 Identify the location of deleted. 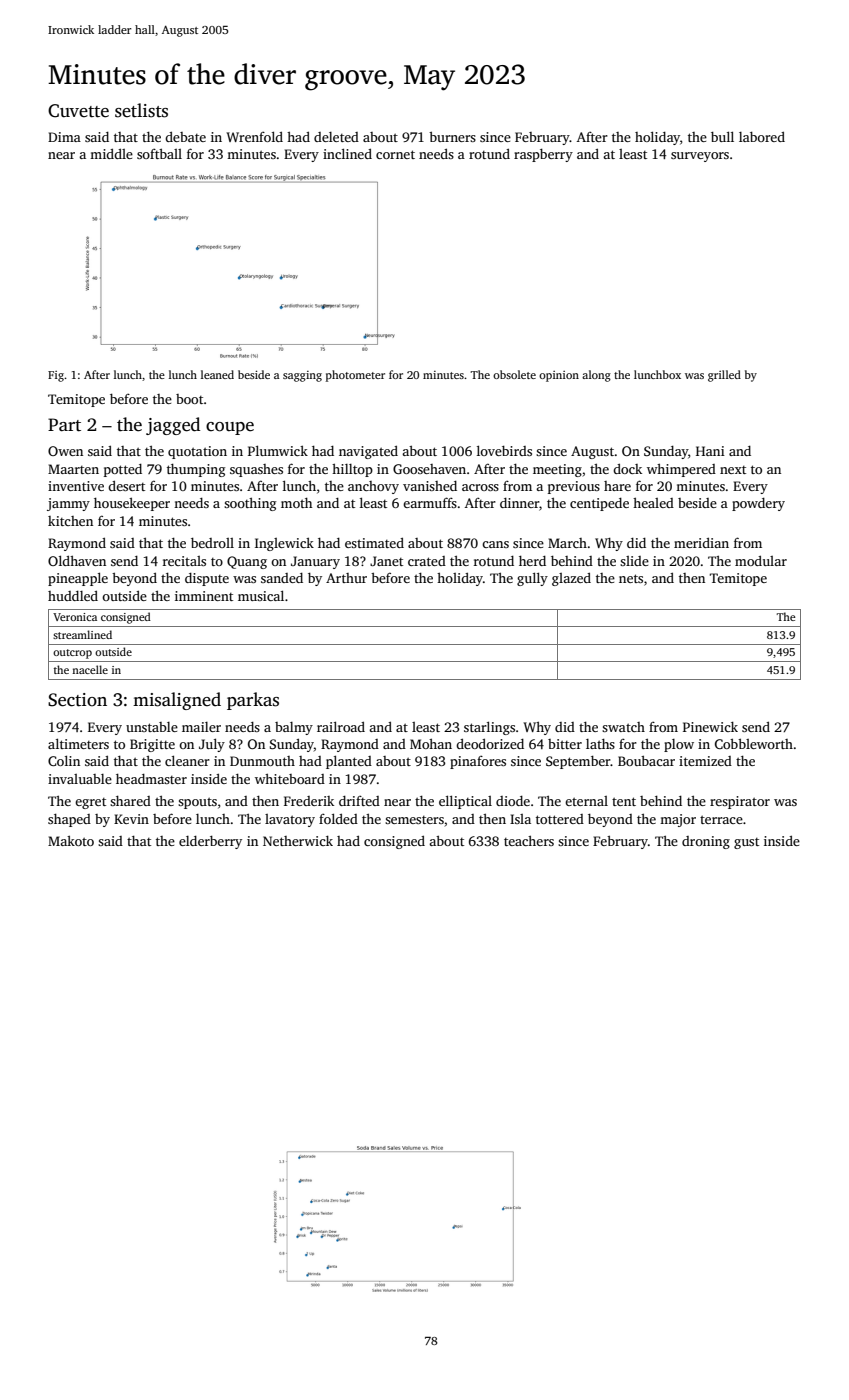
(336, 137).
